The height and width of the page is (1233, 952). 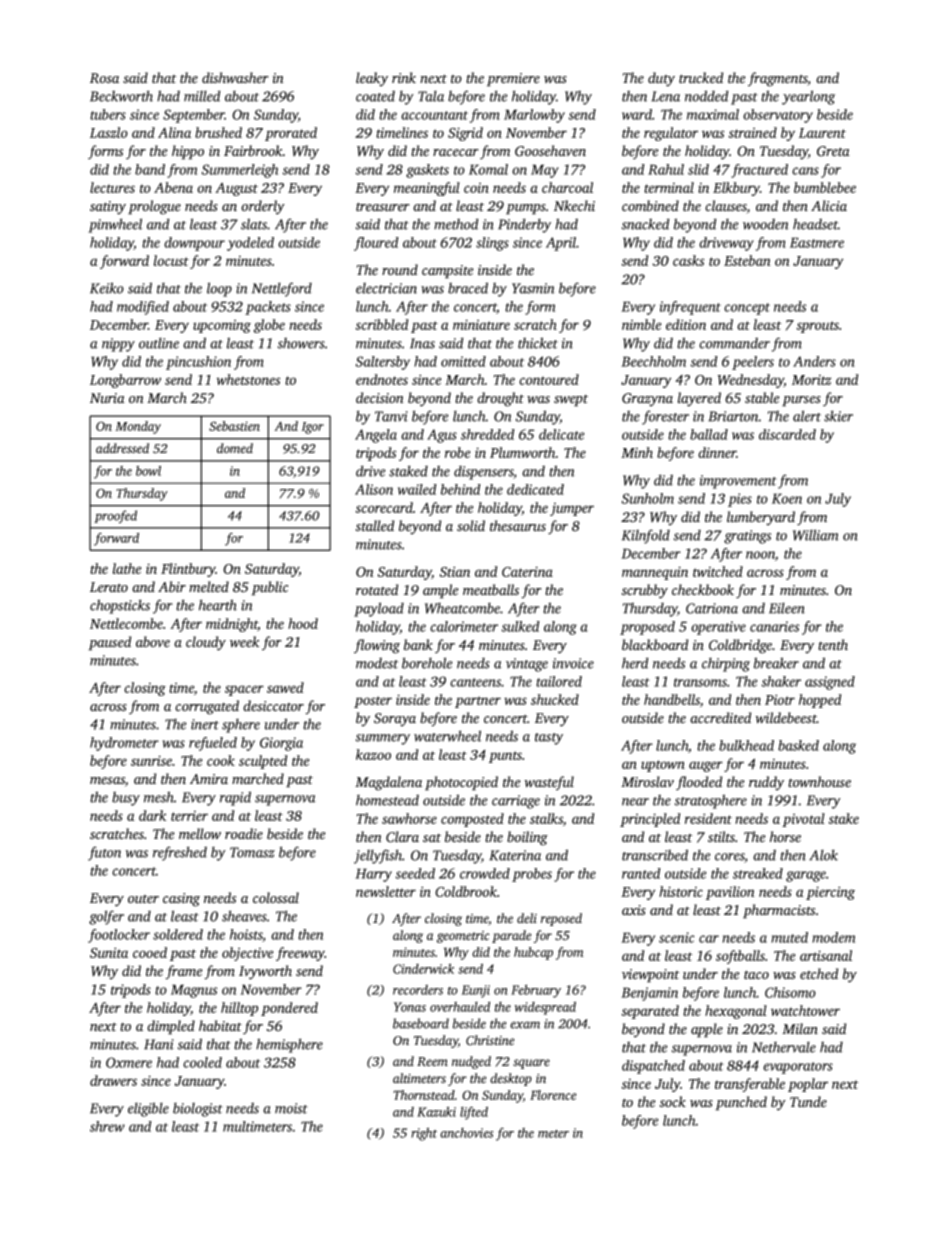 What do you see at coordinates (515, 855) in the page?
I see `Katerina` at bounding box center [515, 855].
